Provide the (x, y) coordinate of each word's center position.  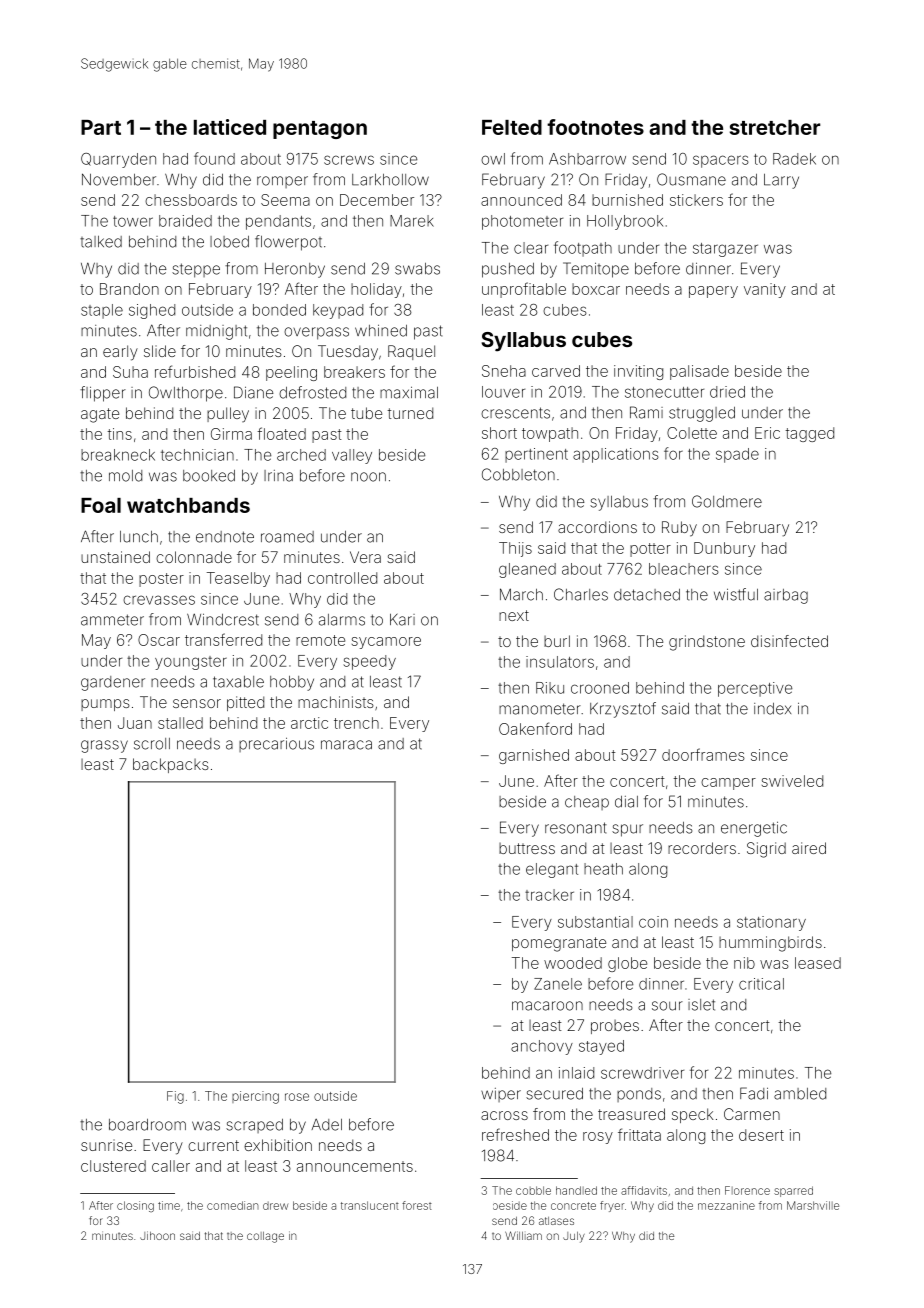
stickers (696, 200)
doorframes (703, 754)
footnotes (595, 127)
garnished (534, 756)
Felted (512, 127)
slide (160, 351)
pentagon (320, 130)
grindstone (707, 643)
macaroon (547, 1006)
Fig (175, 1097)
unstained (115, 557)
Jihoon (157, 1235)
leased (818, 963)
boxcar (596, 289)
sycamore (386, 643)
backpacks (171, 765)
